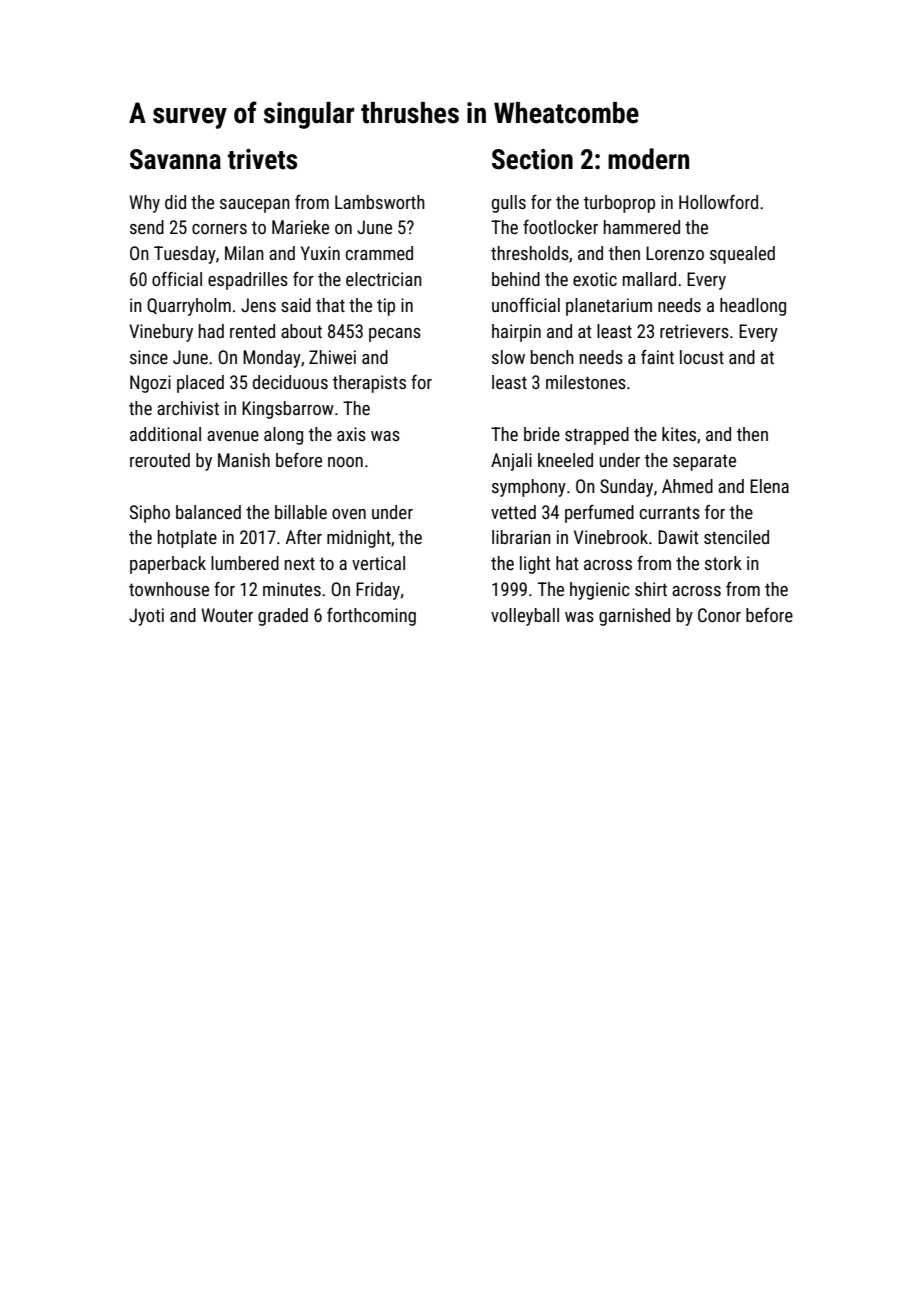 Image resolution: width=924 pixels, height=1311 pixels. What do you see at coordinates (380, 202) in the screenshot?
I see `Lambsworth` at bounding box center [380, 202].
